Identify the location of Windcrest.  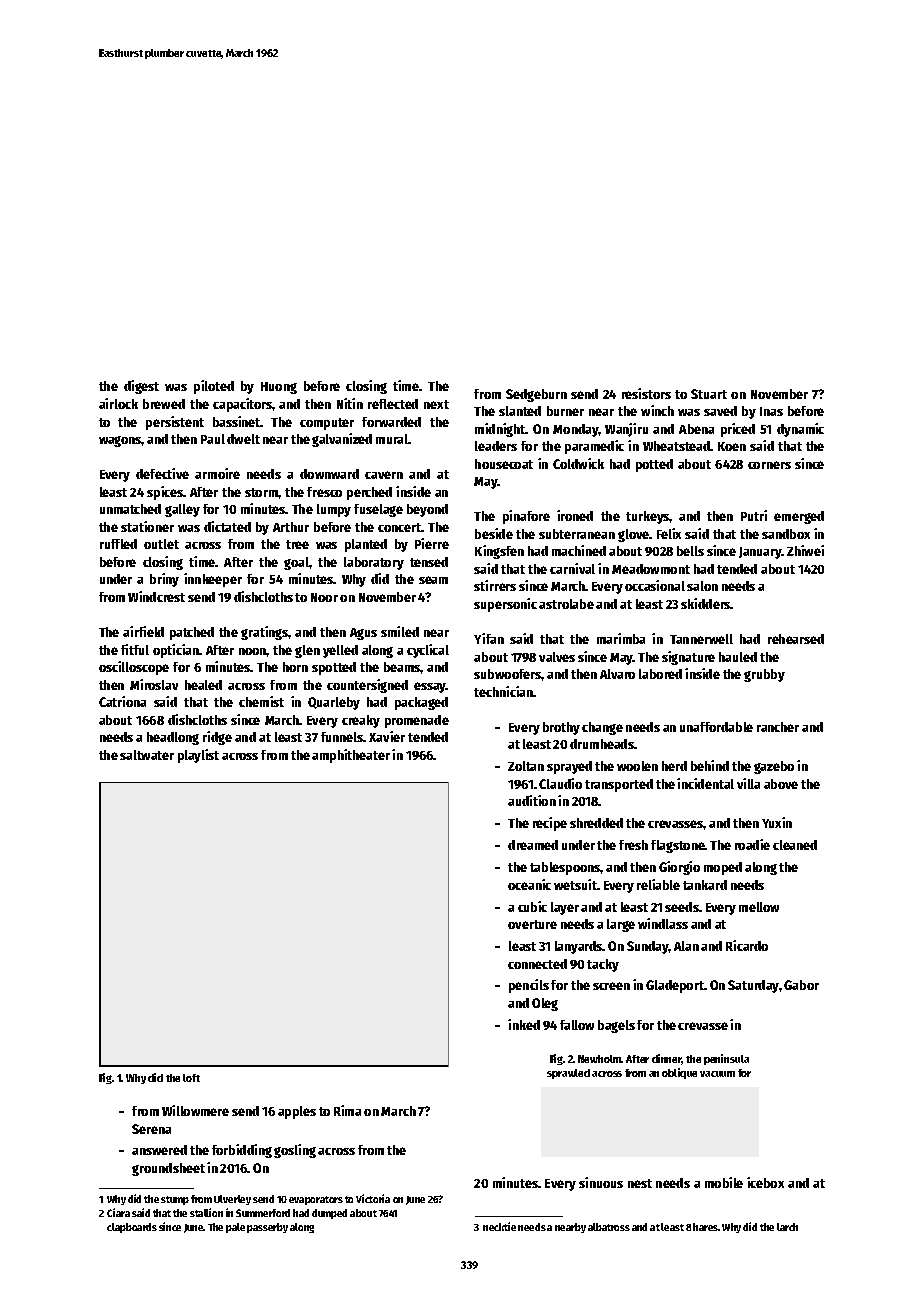
(156, 596).
